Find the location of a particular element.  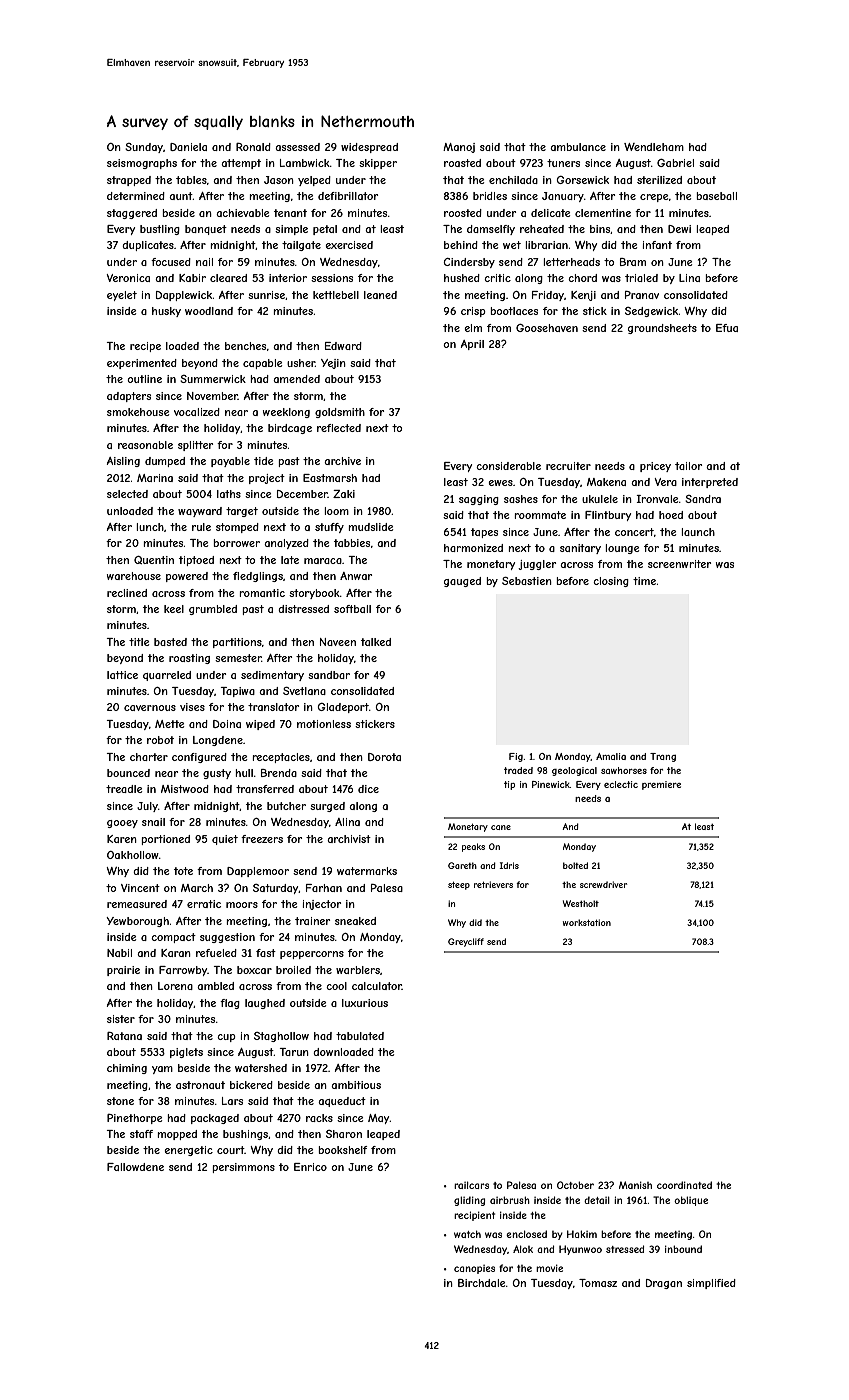

bushings is located at coordinates (245, 1135).
